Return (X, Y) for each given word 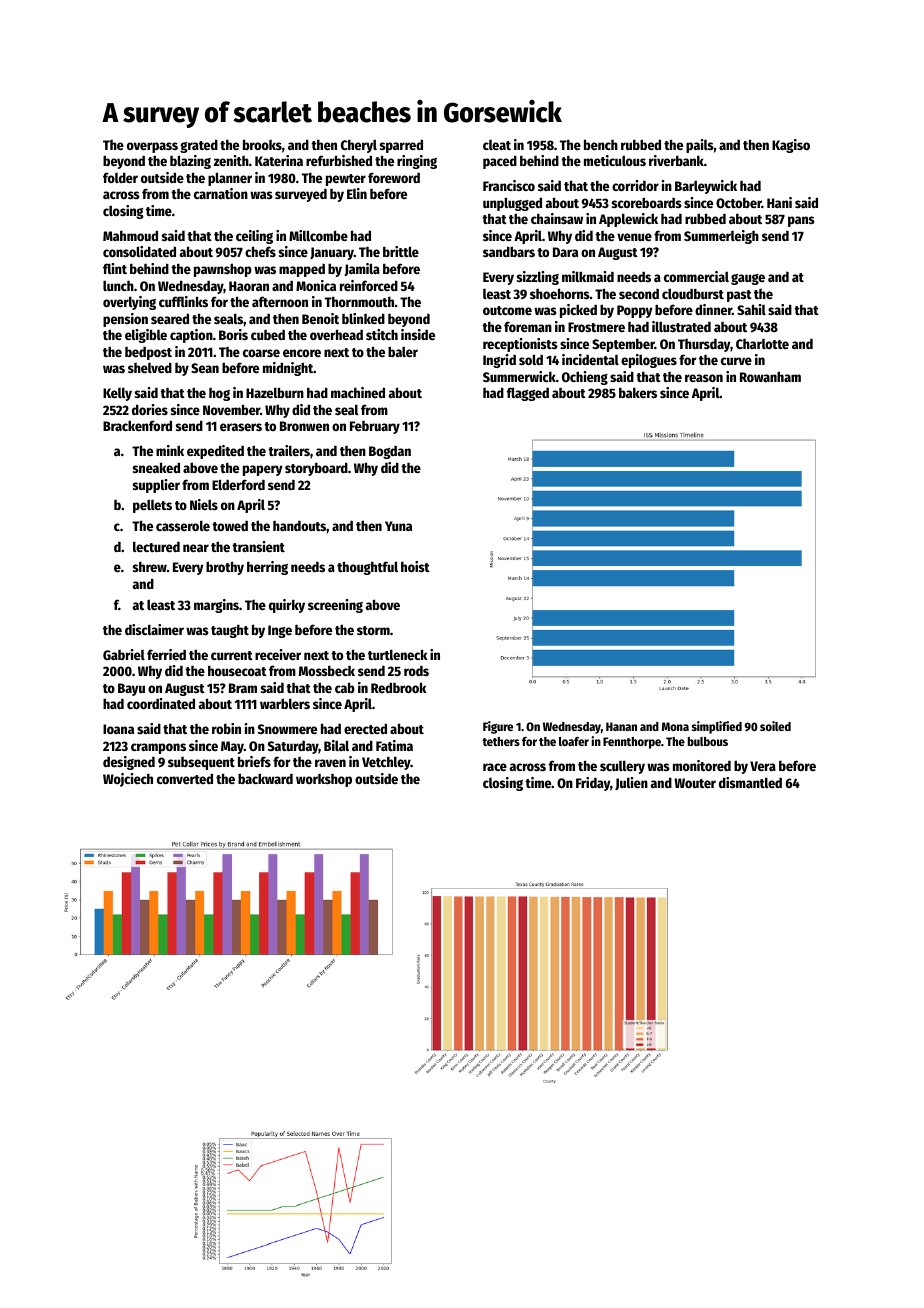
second (639, 294)
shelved (150, 367)
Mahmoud (130, 235)
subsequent (201, 763)
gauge (748, 279)
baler (403, 351)
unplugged (512, 204)
